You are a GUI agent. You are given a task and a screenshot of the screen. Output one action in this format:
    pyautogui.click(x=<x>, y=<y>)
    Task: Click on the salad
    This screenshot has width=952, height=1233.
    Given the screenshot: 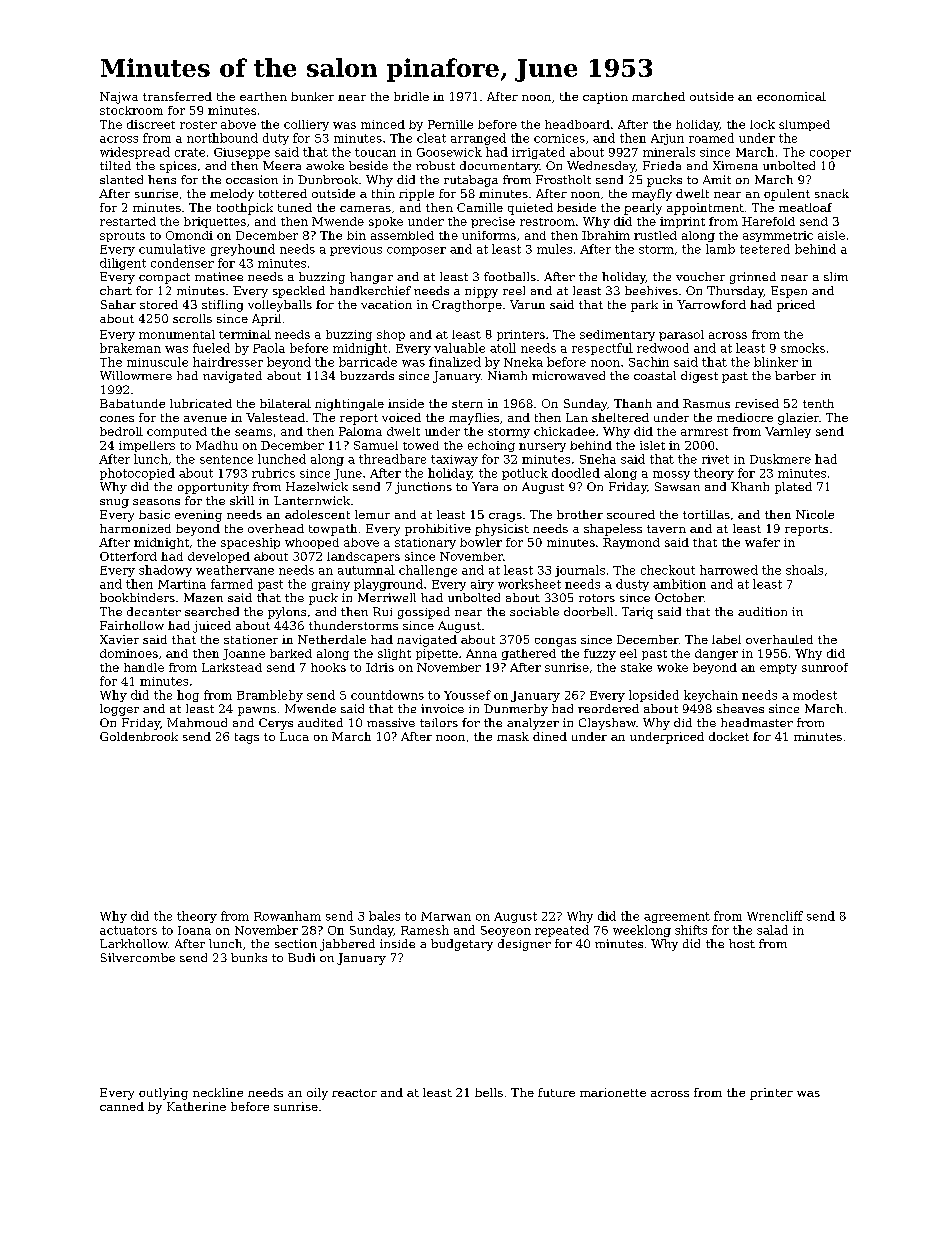 What is the action you would take?
    pyautogui.click(x=772, y=930)
